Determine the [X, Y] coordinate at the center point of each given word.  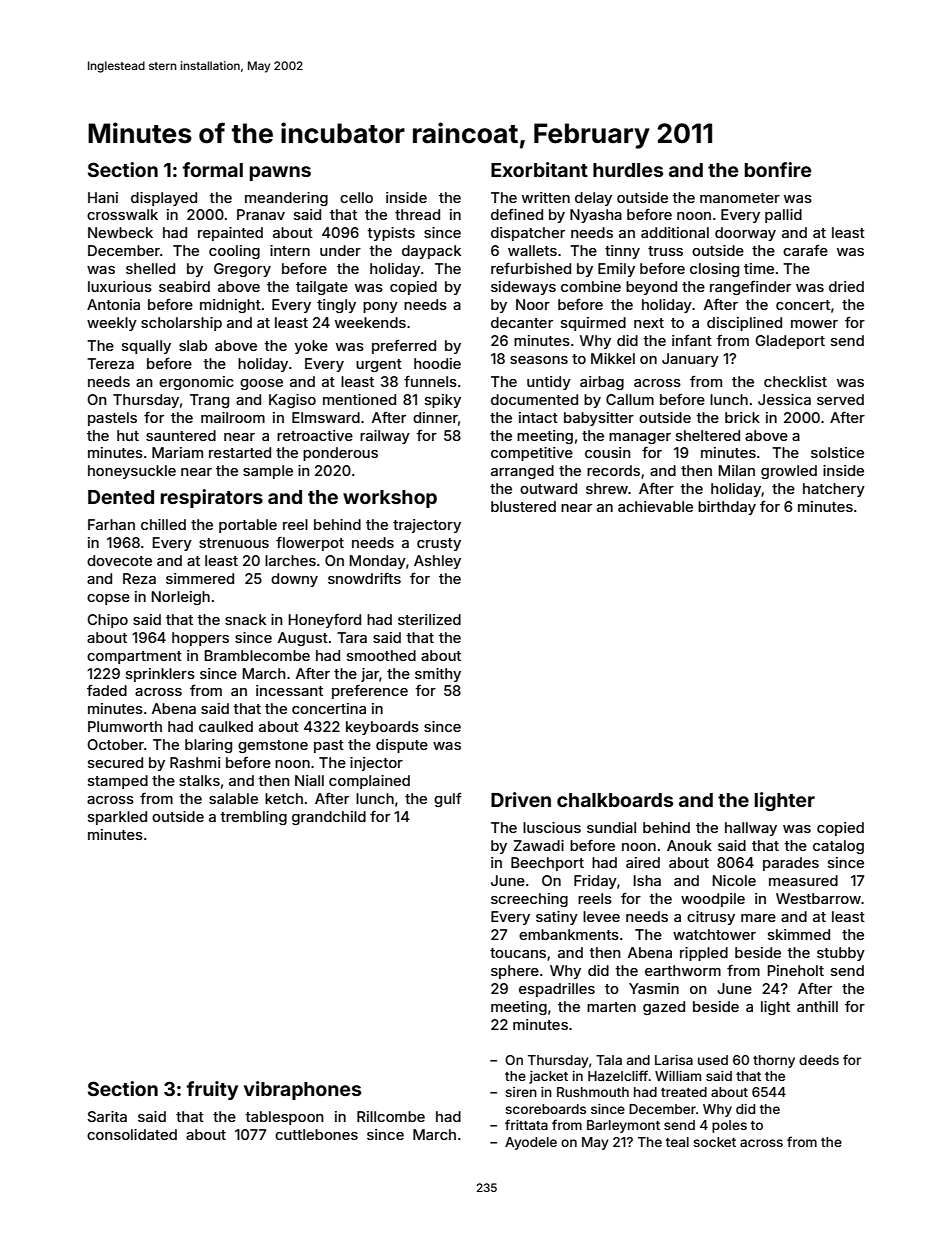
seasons [539, 360]
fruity [212, 1090]
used [713, 1060]
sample [268, 472]
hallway [751, 829]
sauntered [181, 435]
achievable [655, 506]
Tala [609, 1060]
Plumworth [125, 726]
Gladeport [790, 342]
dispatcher [528, 234]
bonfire [778, 169]
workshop [390, 499]
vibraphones [302, 1090]
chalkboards [615, 800]
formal [213, 169]
